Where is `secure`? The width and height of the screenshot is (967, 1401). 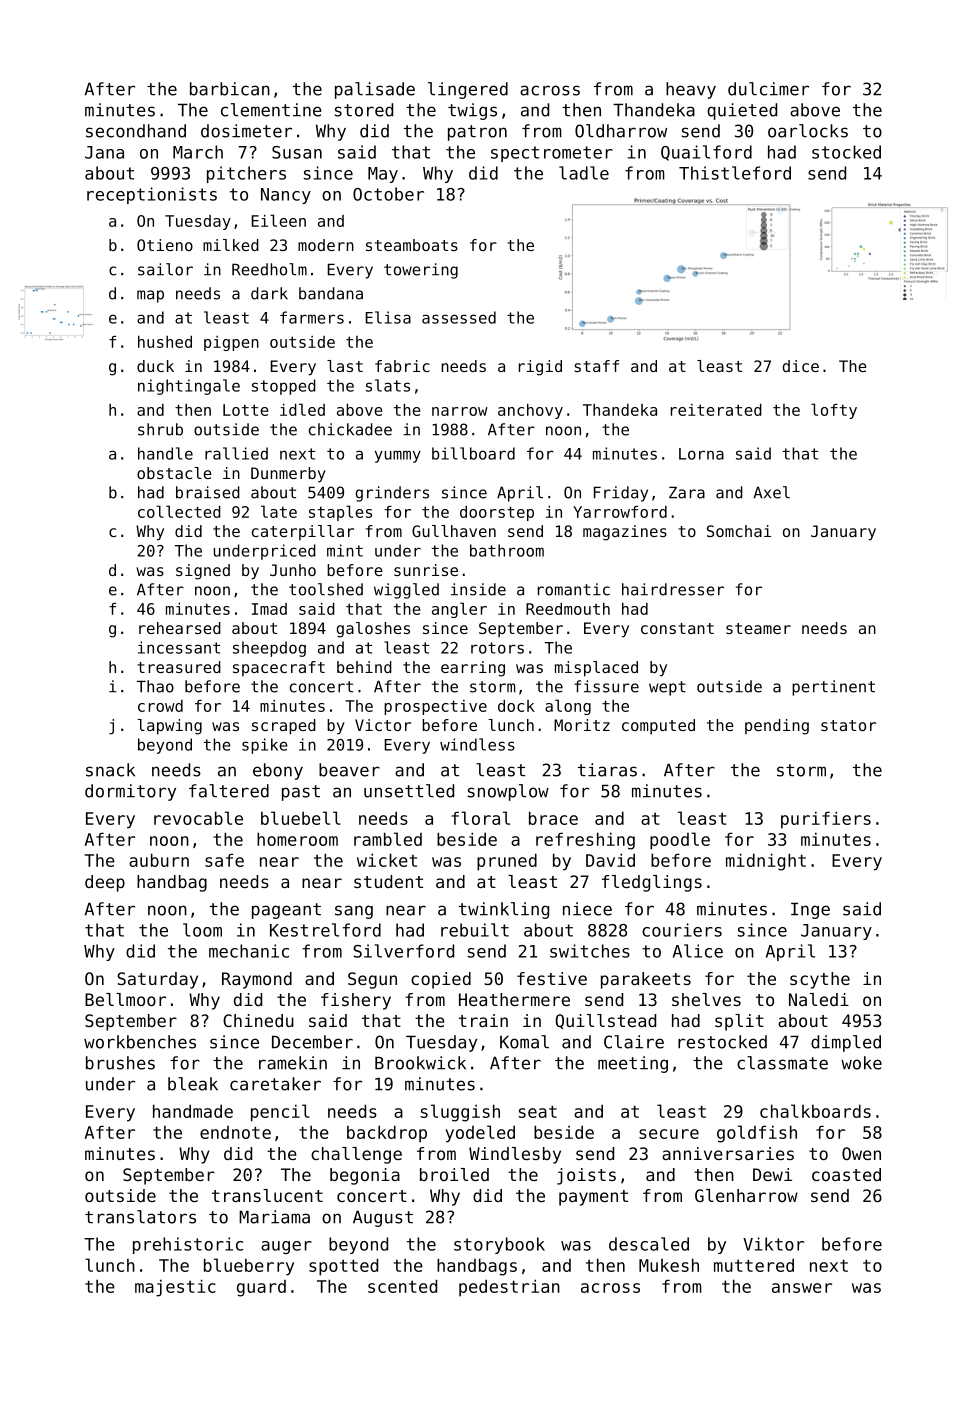
secure is located at coordinates (669, 1134).
